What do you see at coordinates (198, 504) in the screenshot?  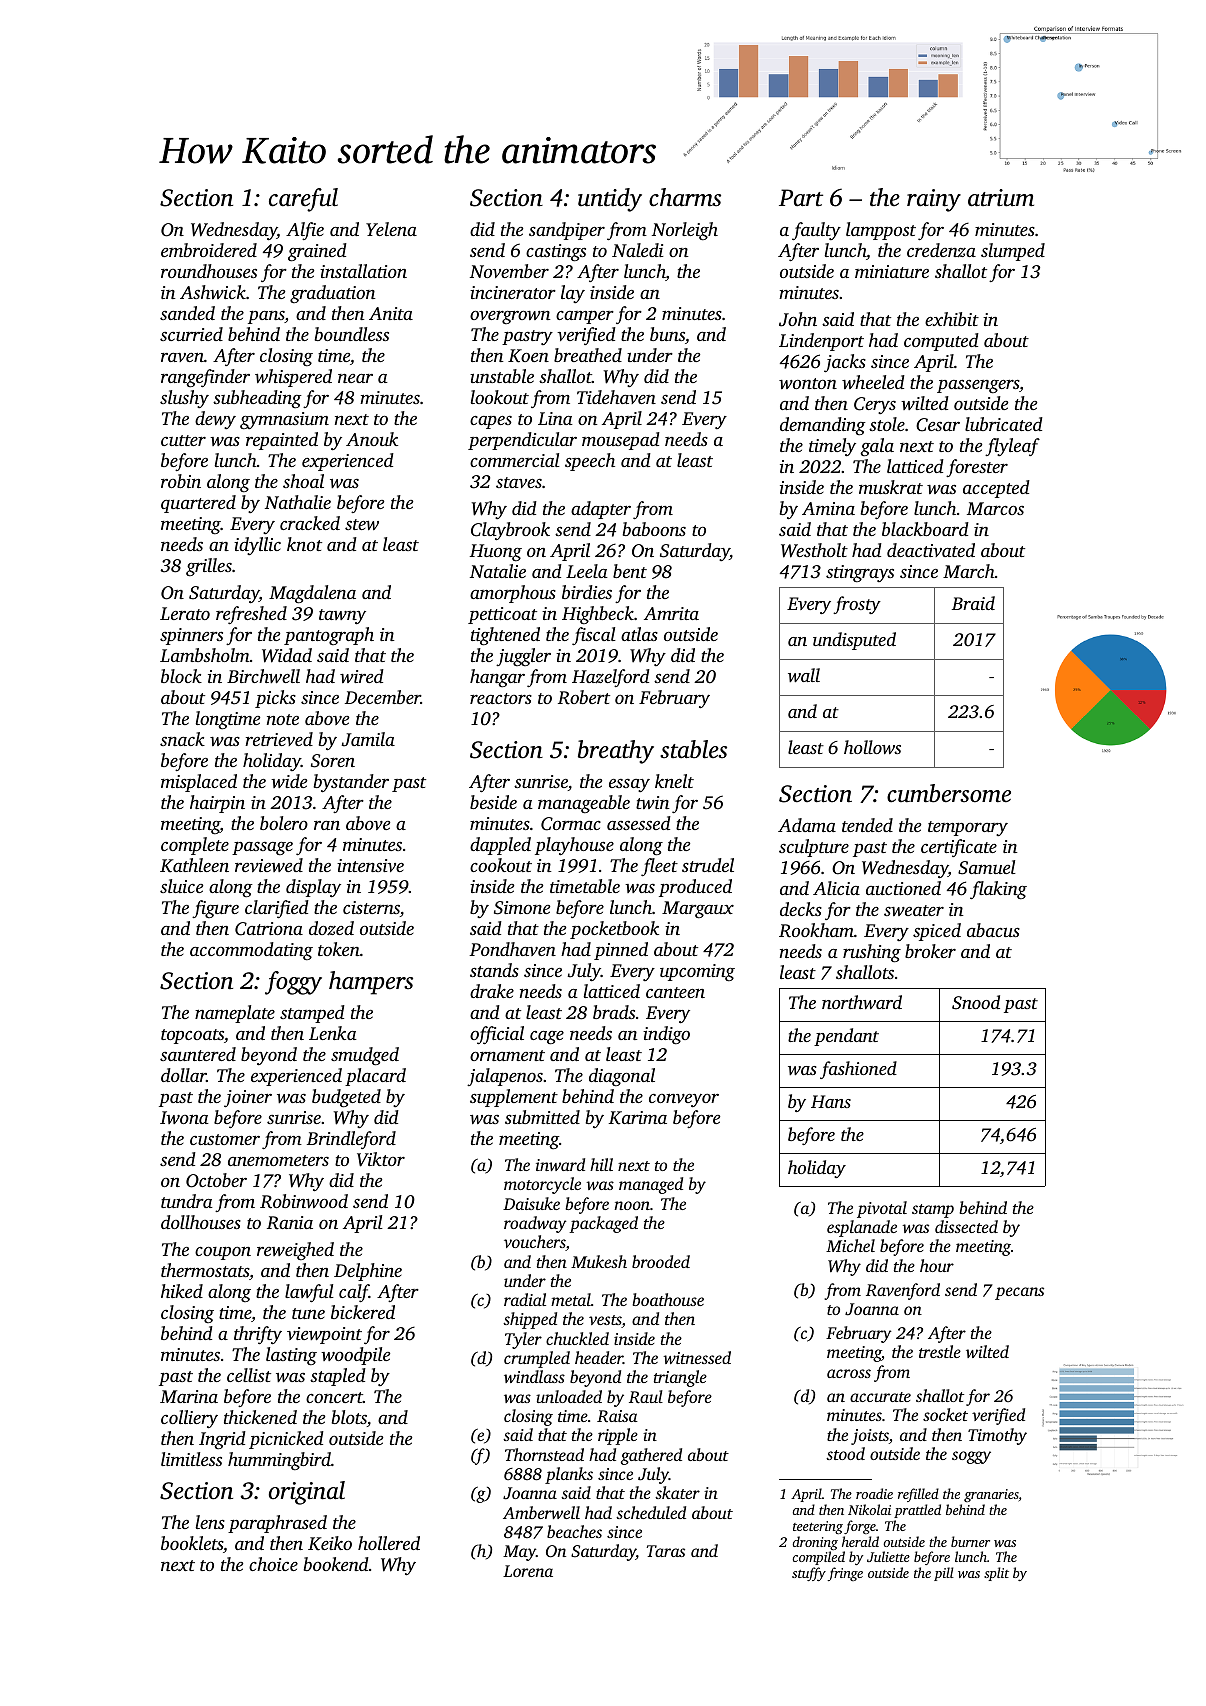 I see `quartered` at bounding box center [198, 504].
